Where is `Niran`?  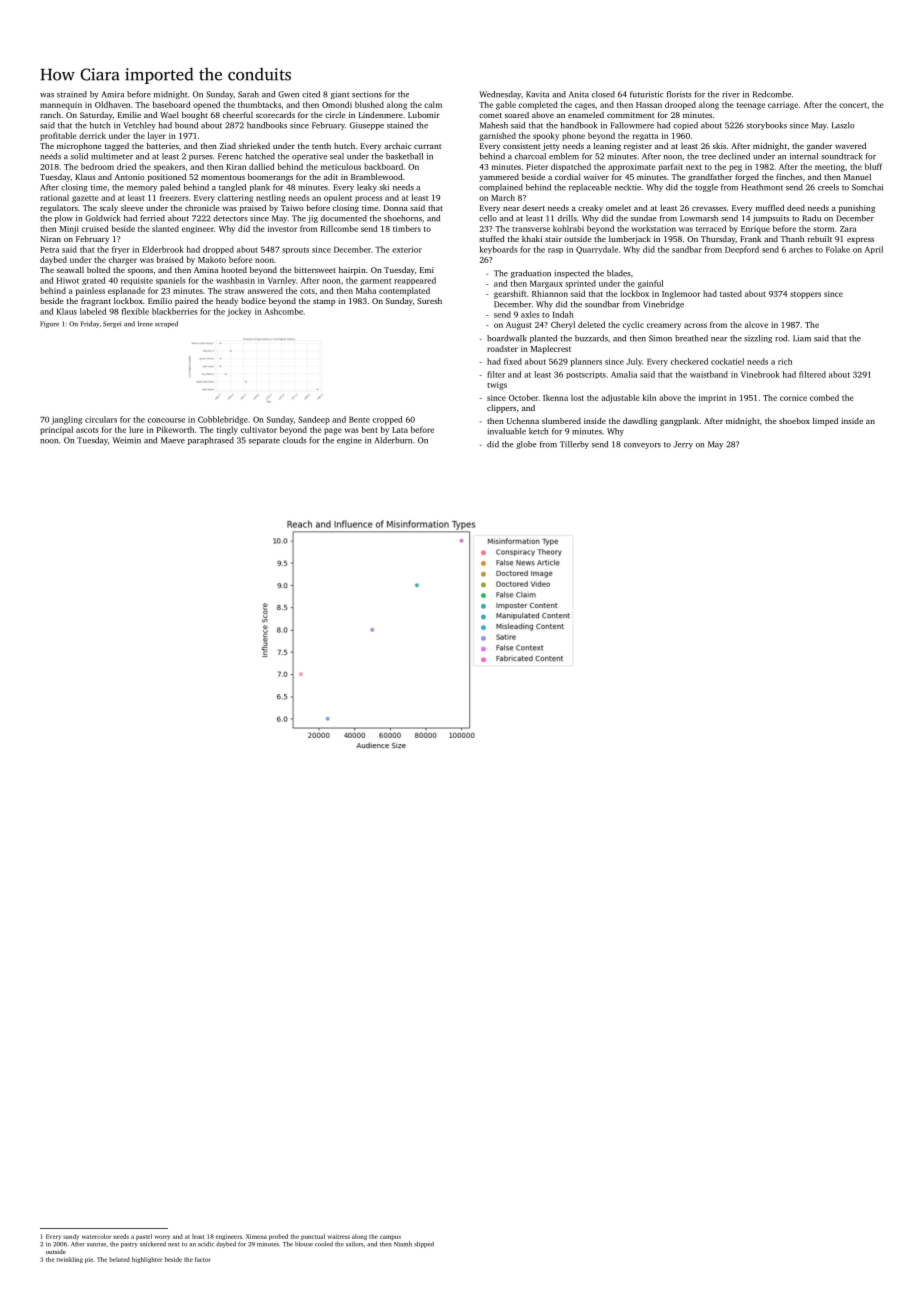
Niran is located at coordinates (50, 239).
